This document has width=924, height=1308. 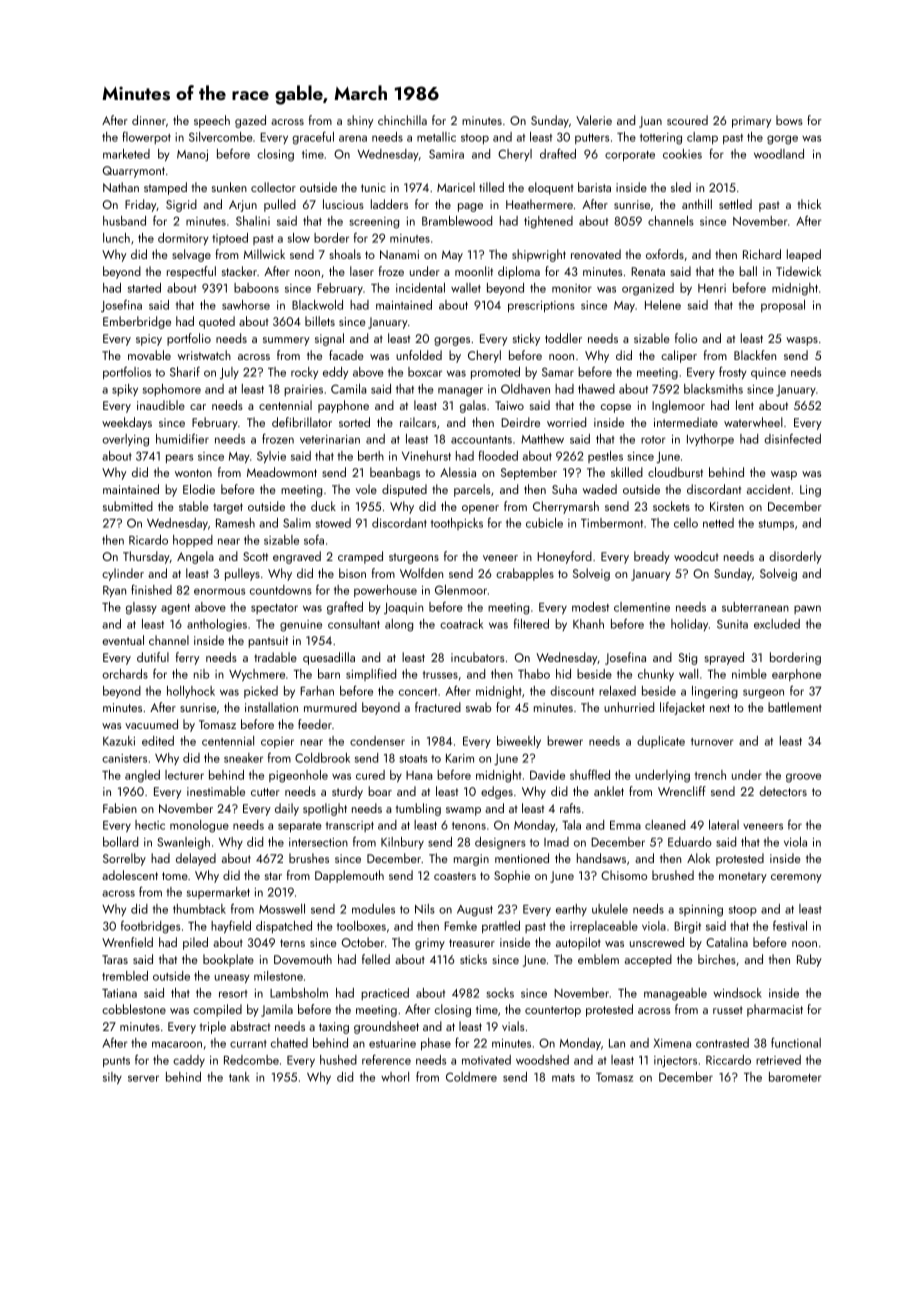 What do you see at coordinates (678, 406) in the document?
I see `Inglemoor` at bounding box center [678, 406].
